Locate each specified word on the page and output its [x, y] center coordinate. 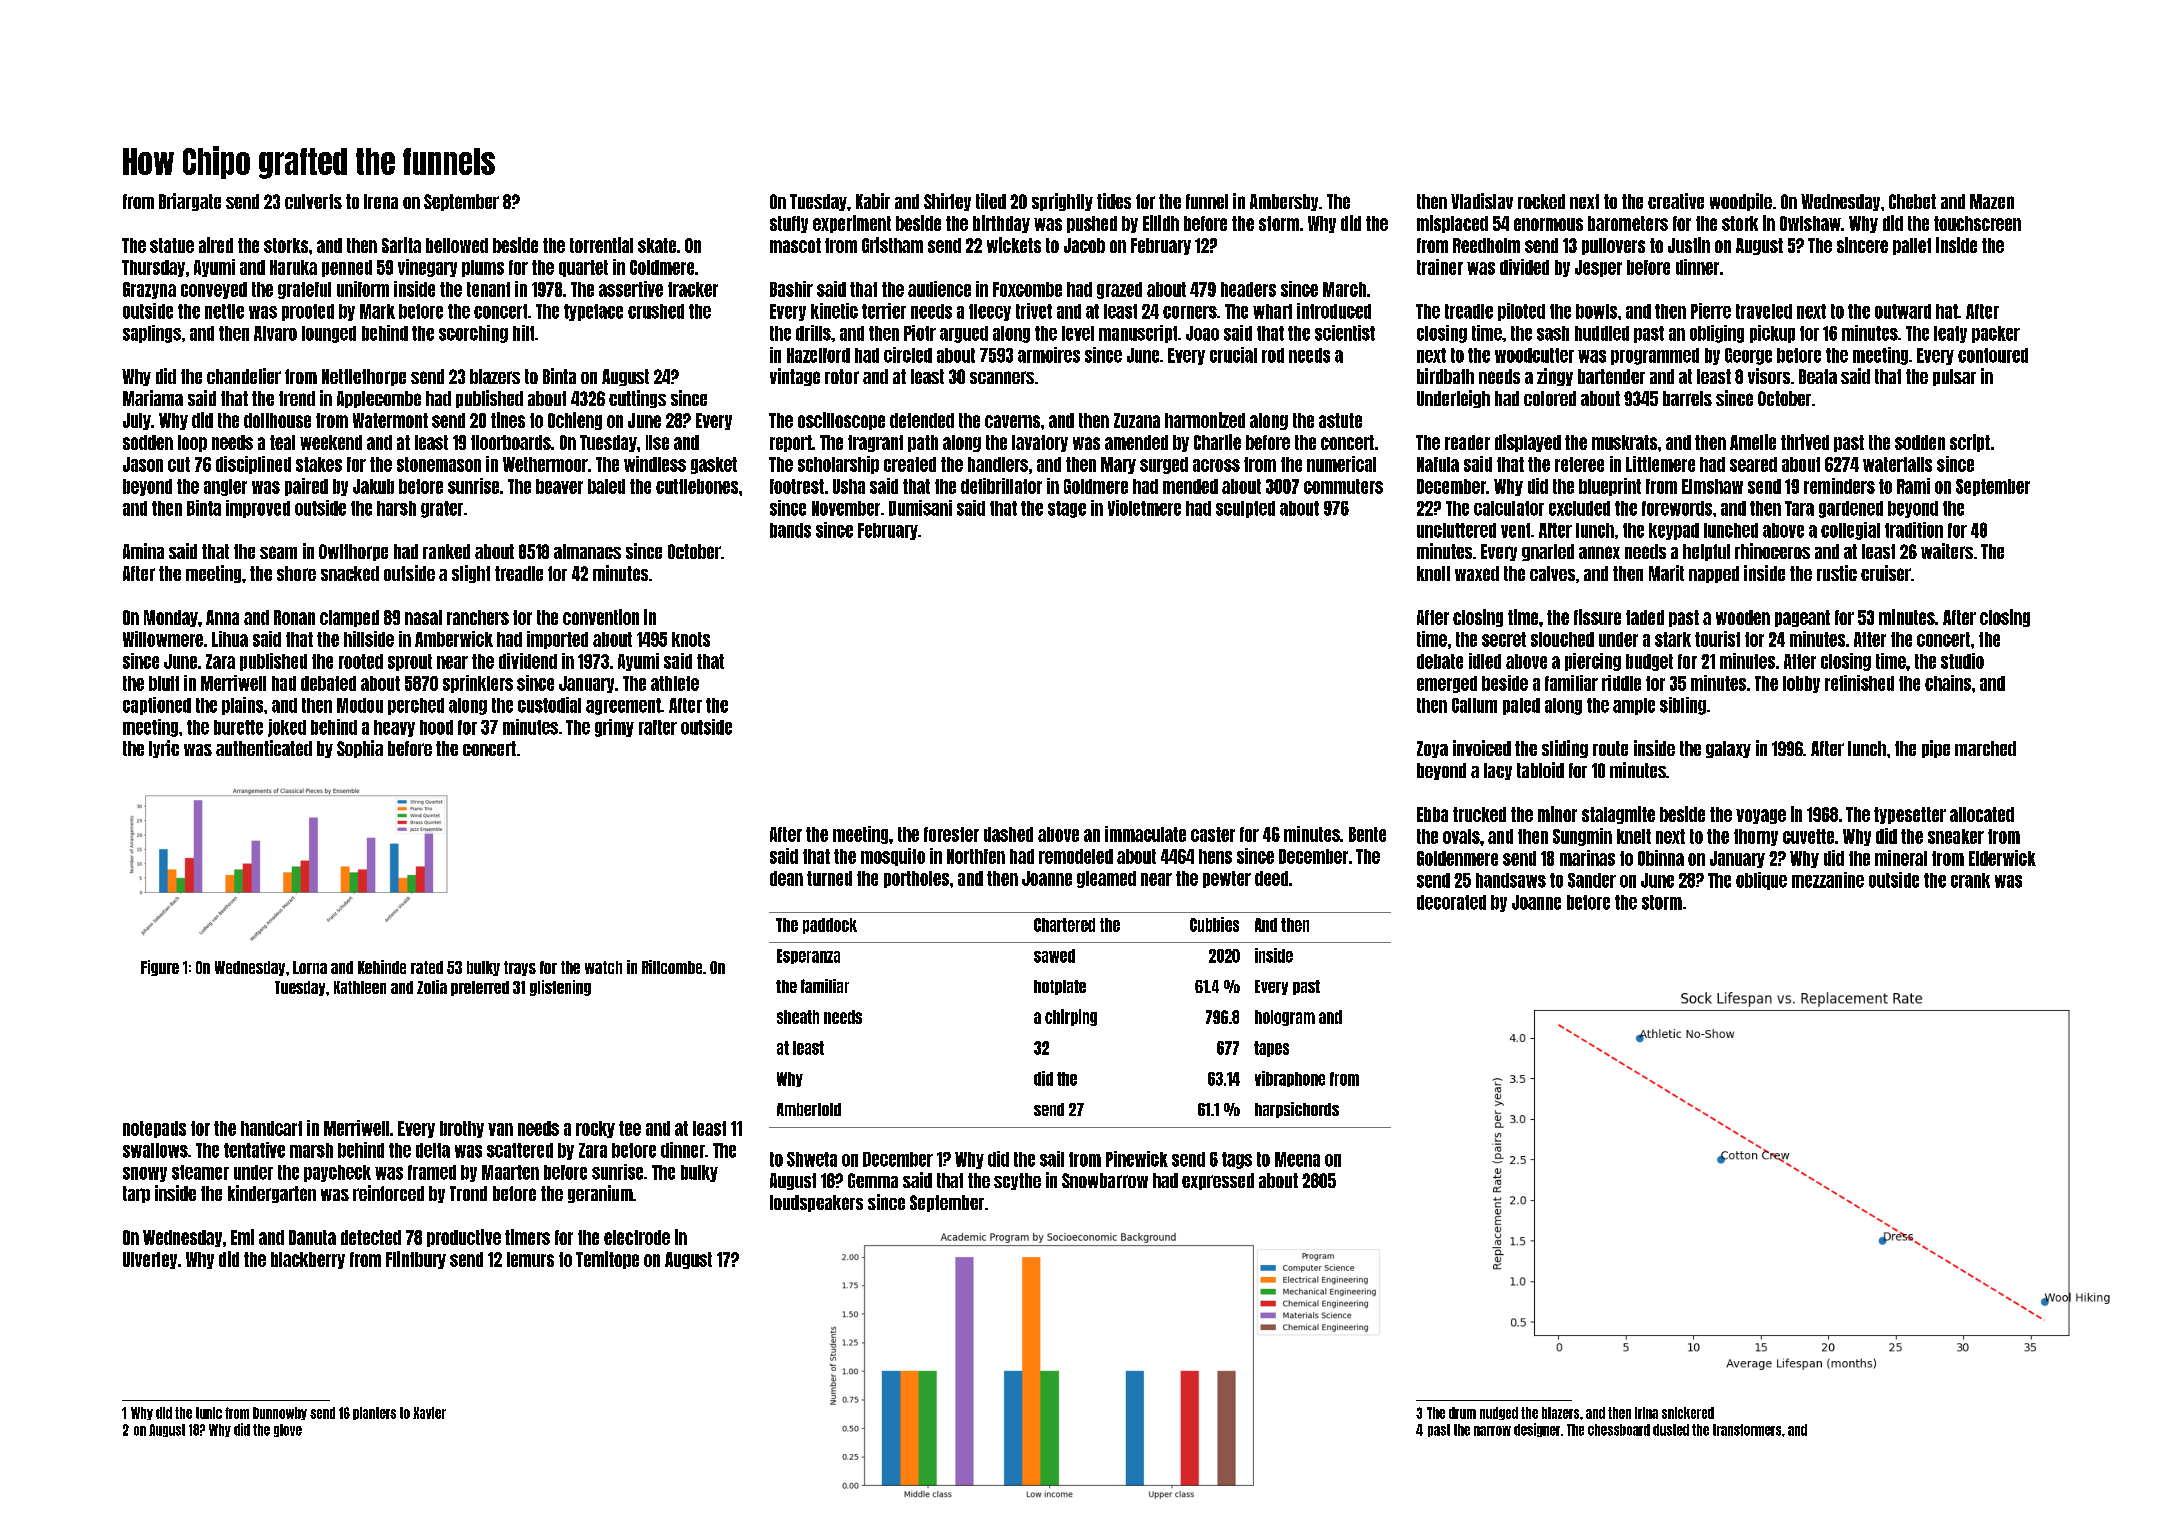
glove [288, 1430]
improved [258, 509]
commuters [1343, 486]
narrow [1492, 1431]
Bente [1367, 834]
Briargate [190, 202]
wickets [1014, 245]
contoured [1993, 355]
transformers [1747, 1430]
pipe [1936, 749]
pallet [1912, 246]
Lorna [310, 967]
